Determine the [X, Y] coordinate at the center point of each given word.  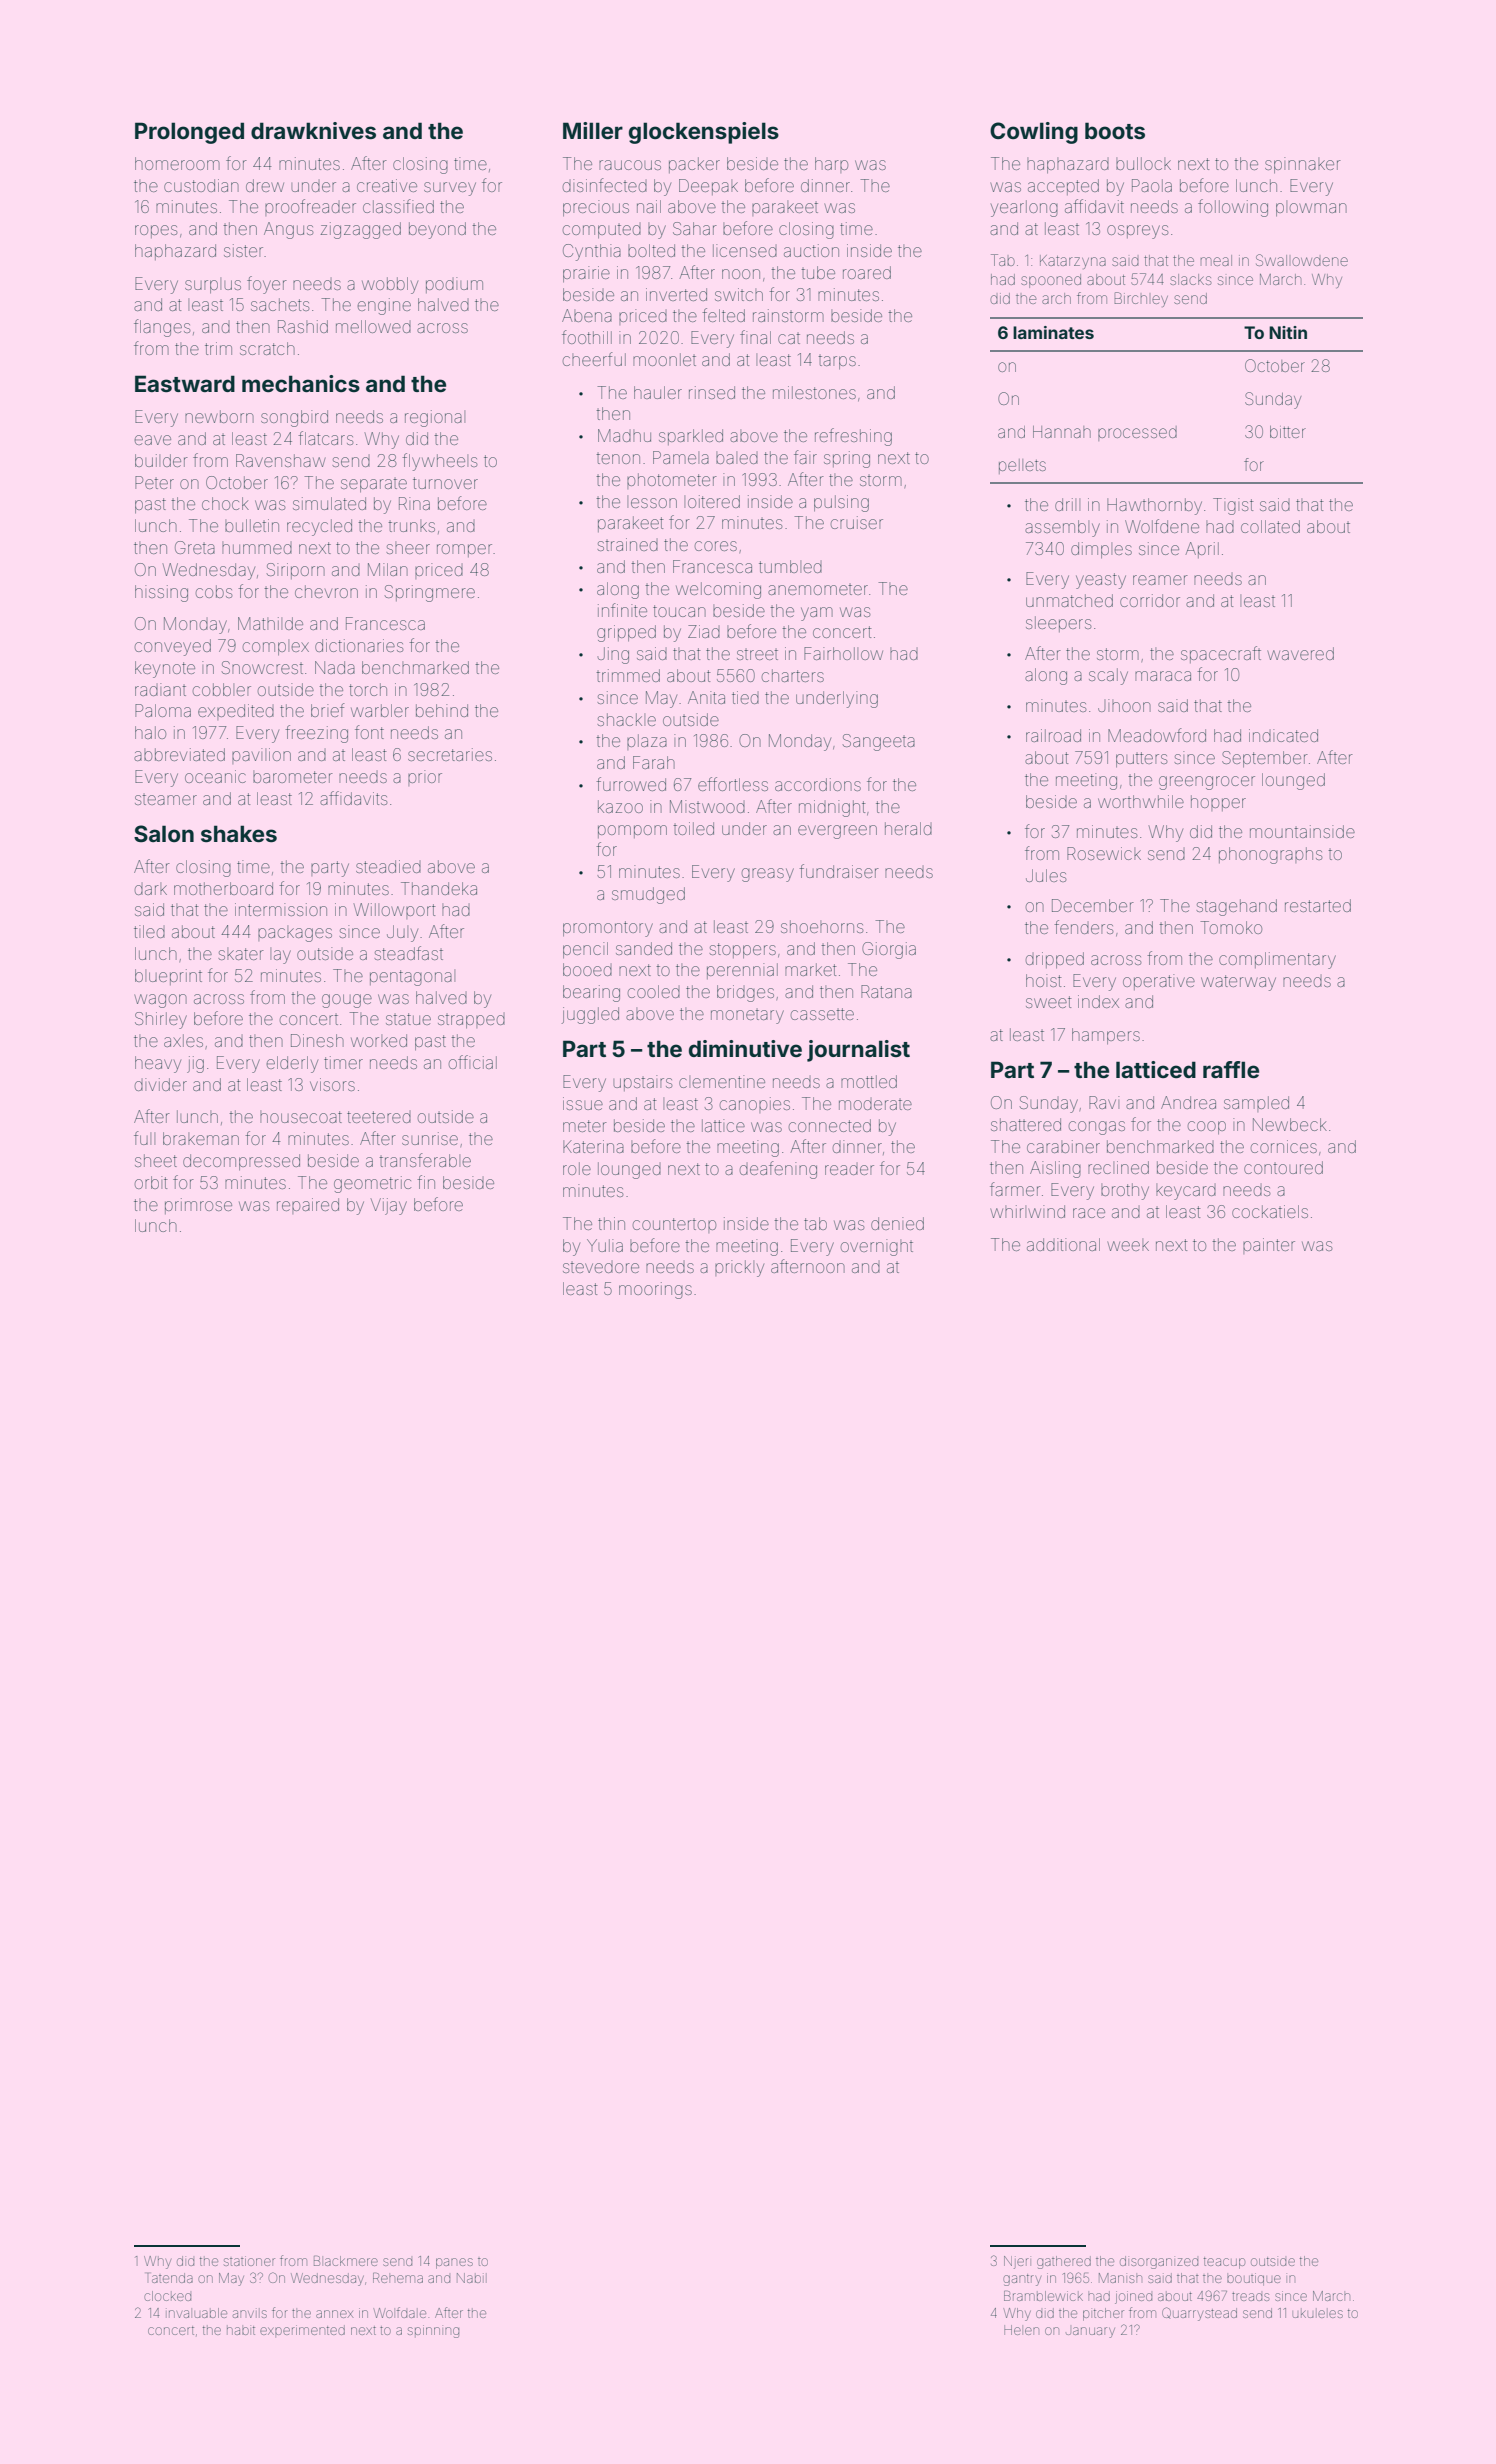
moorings [655, 1290]
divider [161, 1084]
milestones [814, 392]
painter [1269, 1246]
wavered [1301, 653]
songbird [294, 418]
